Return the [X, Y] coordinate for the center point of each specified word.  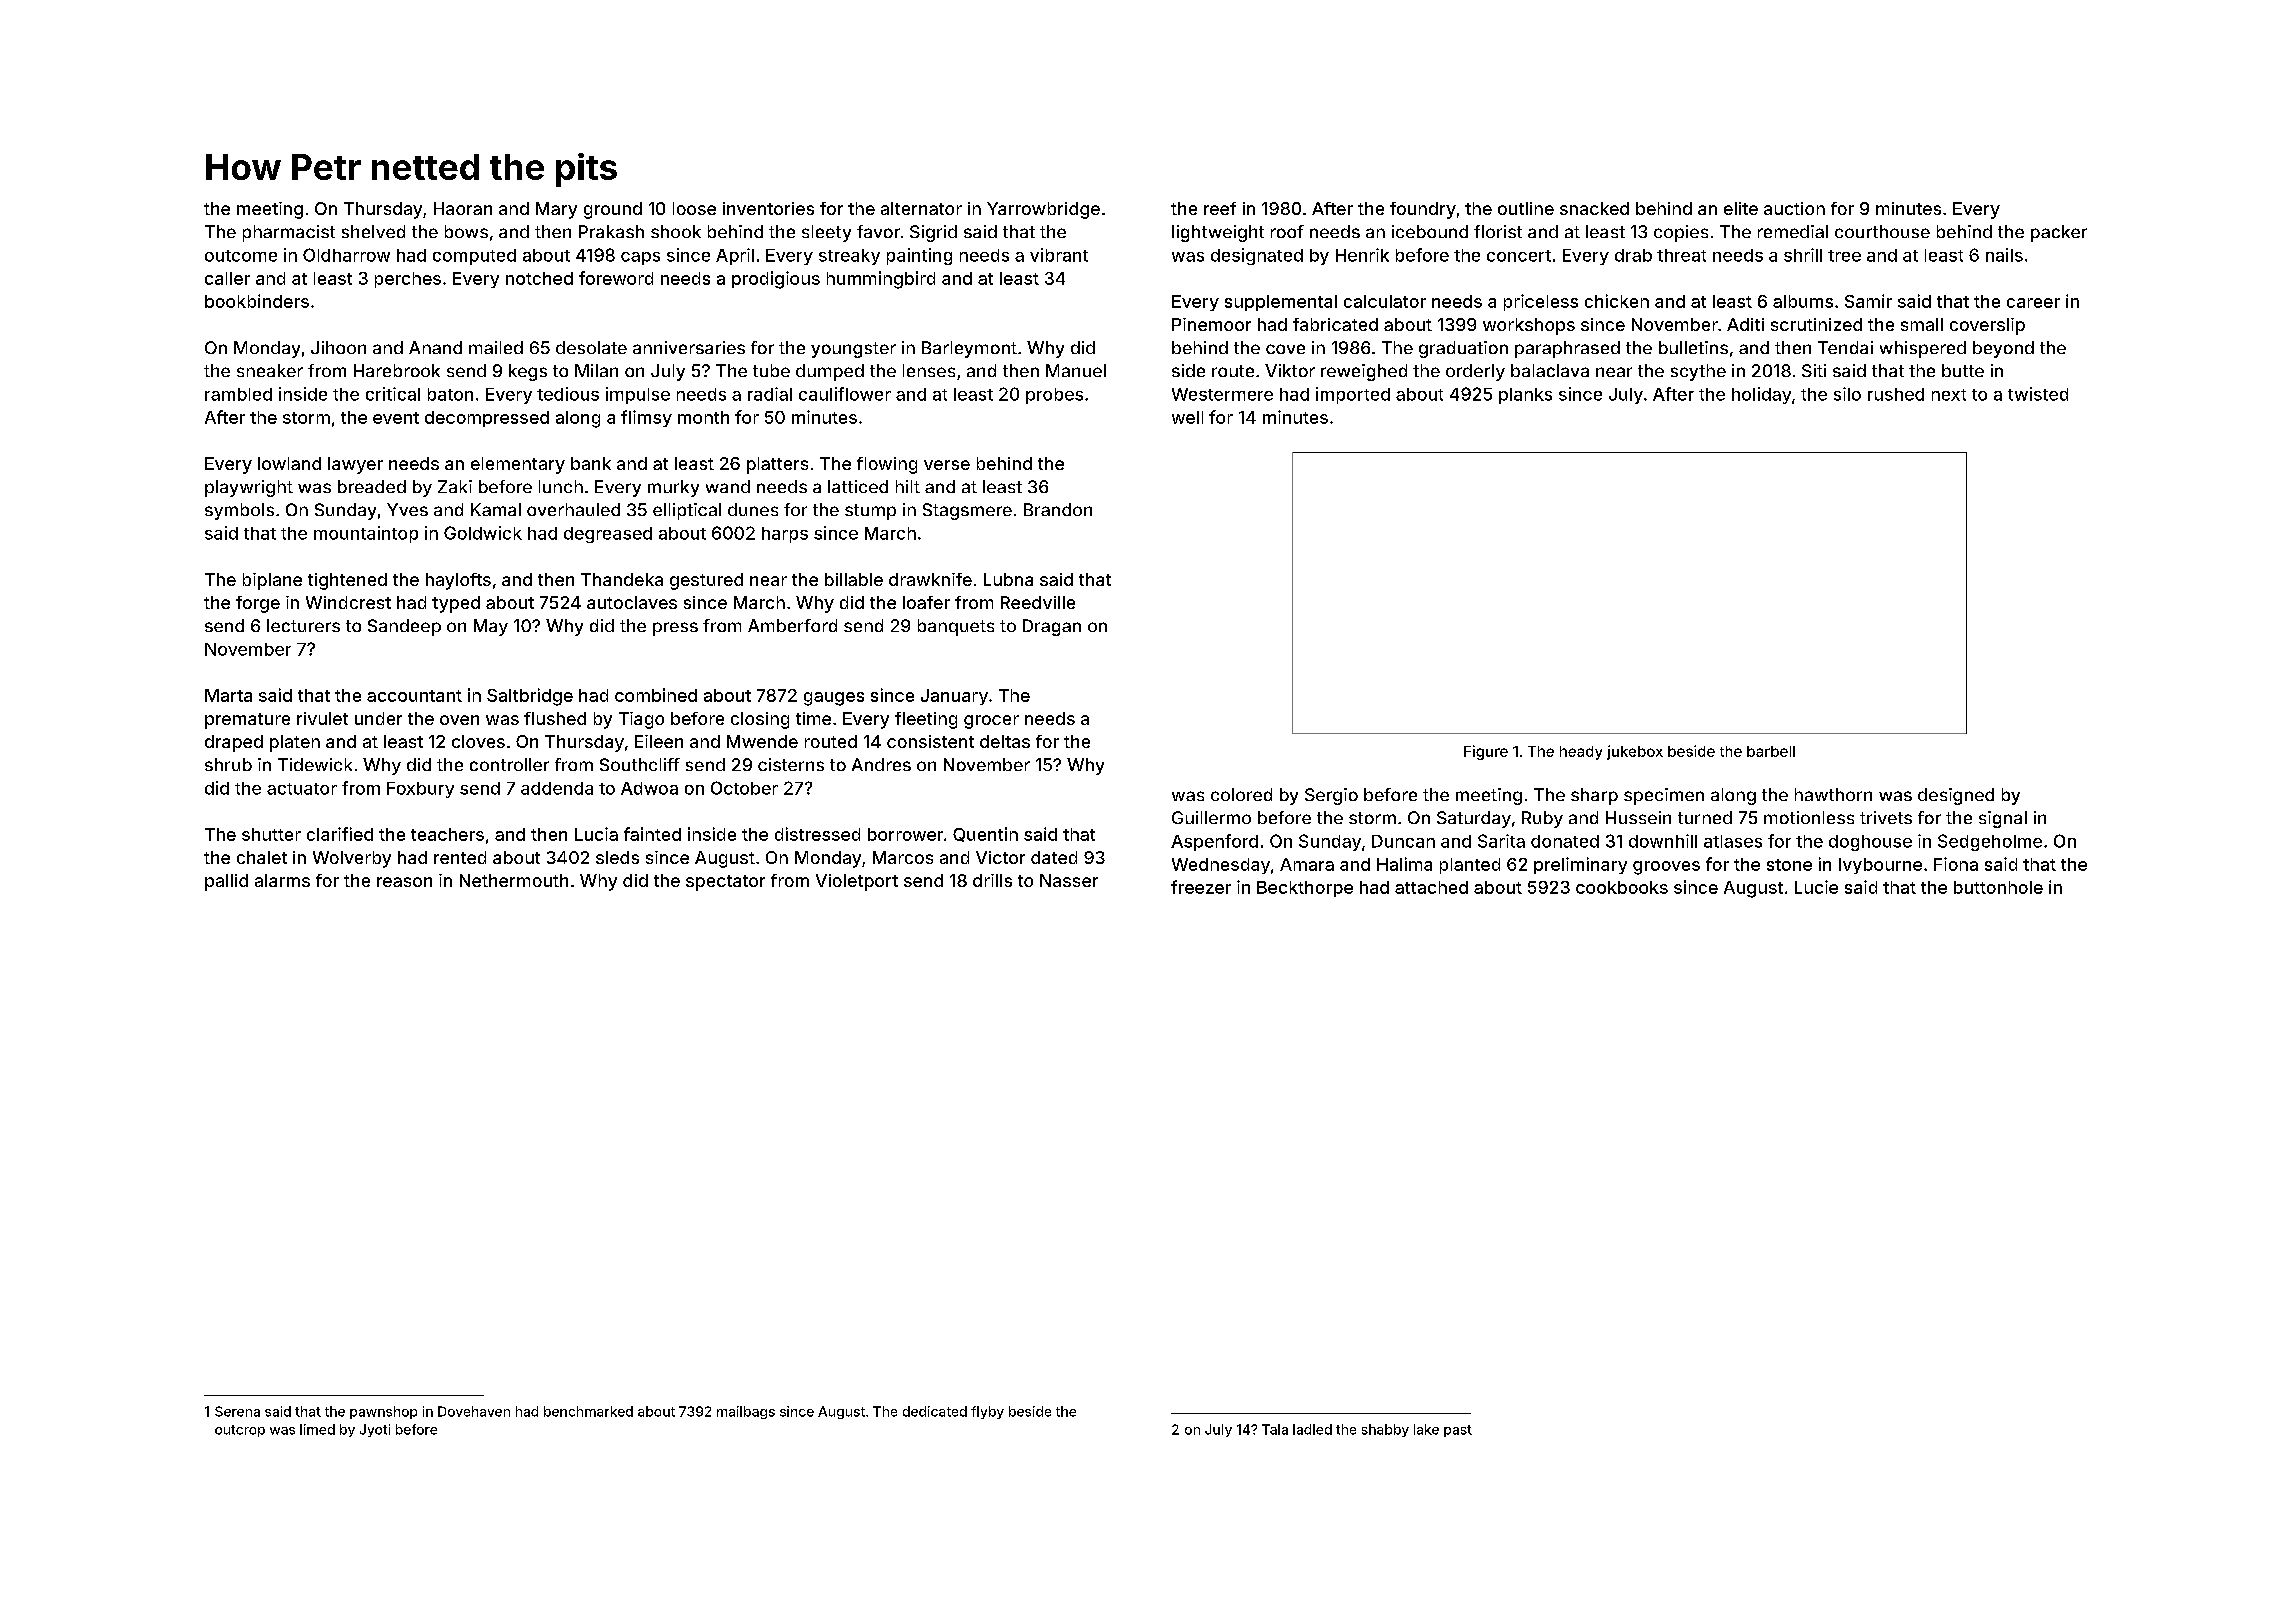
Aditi [1745, 324]
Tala [1275, 1429]
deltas [1005, 741]
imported [1353, 395]
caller [227, 278]
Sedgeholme [1990, 842]
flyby [987, 1412]
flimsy [646, 418]
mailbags [746, 1412]
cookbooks [1622, 887]
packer [2059, 233]
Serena [237, 1411]
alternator [921, 208]
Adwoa [649, 788]
